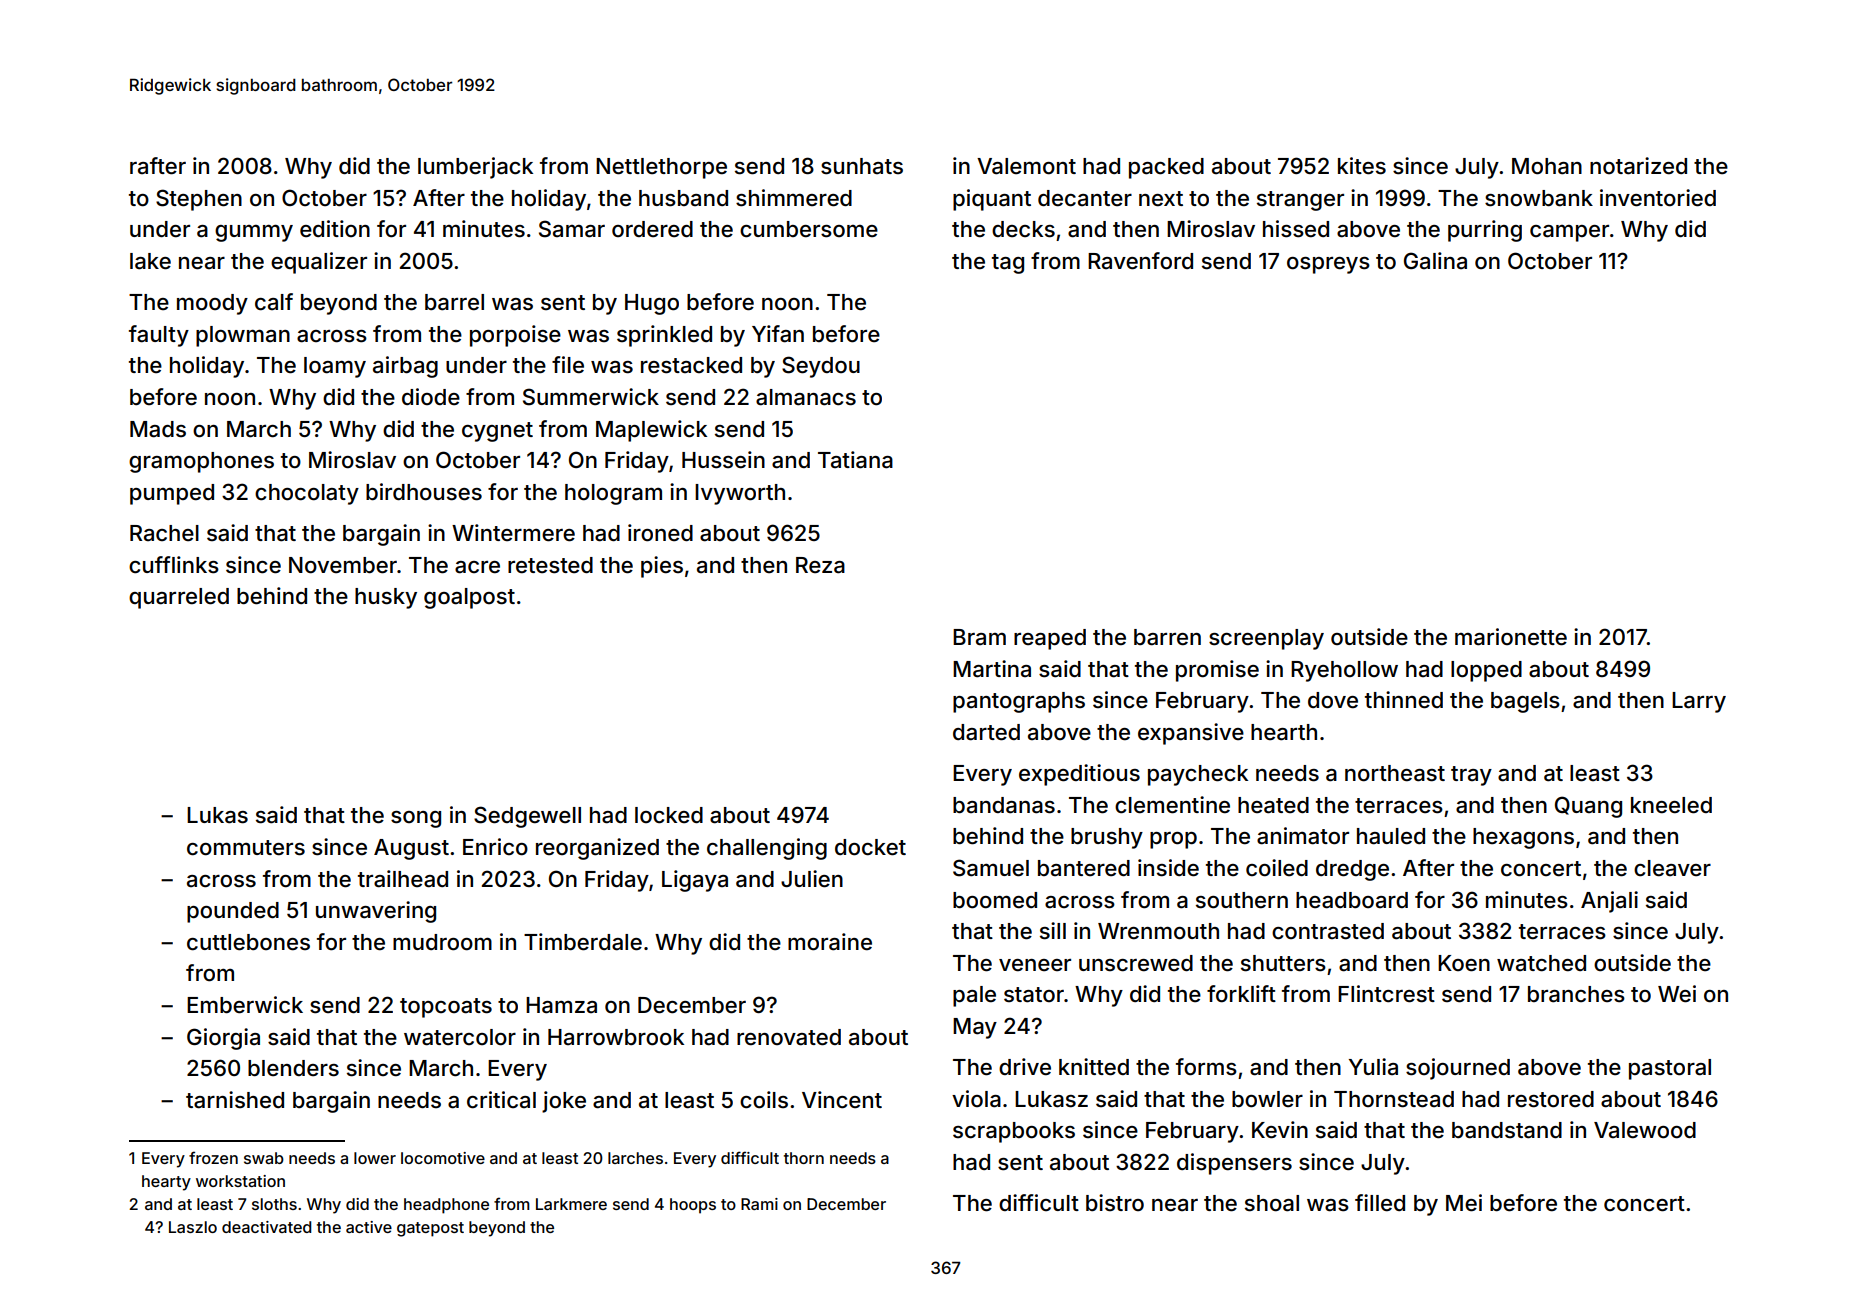  What do you see at coordinates (199, 200) in the image?
I see `Stephen` at bounding box center [199, 200].
